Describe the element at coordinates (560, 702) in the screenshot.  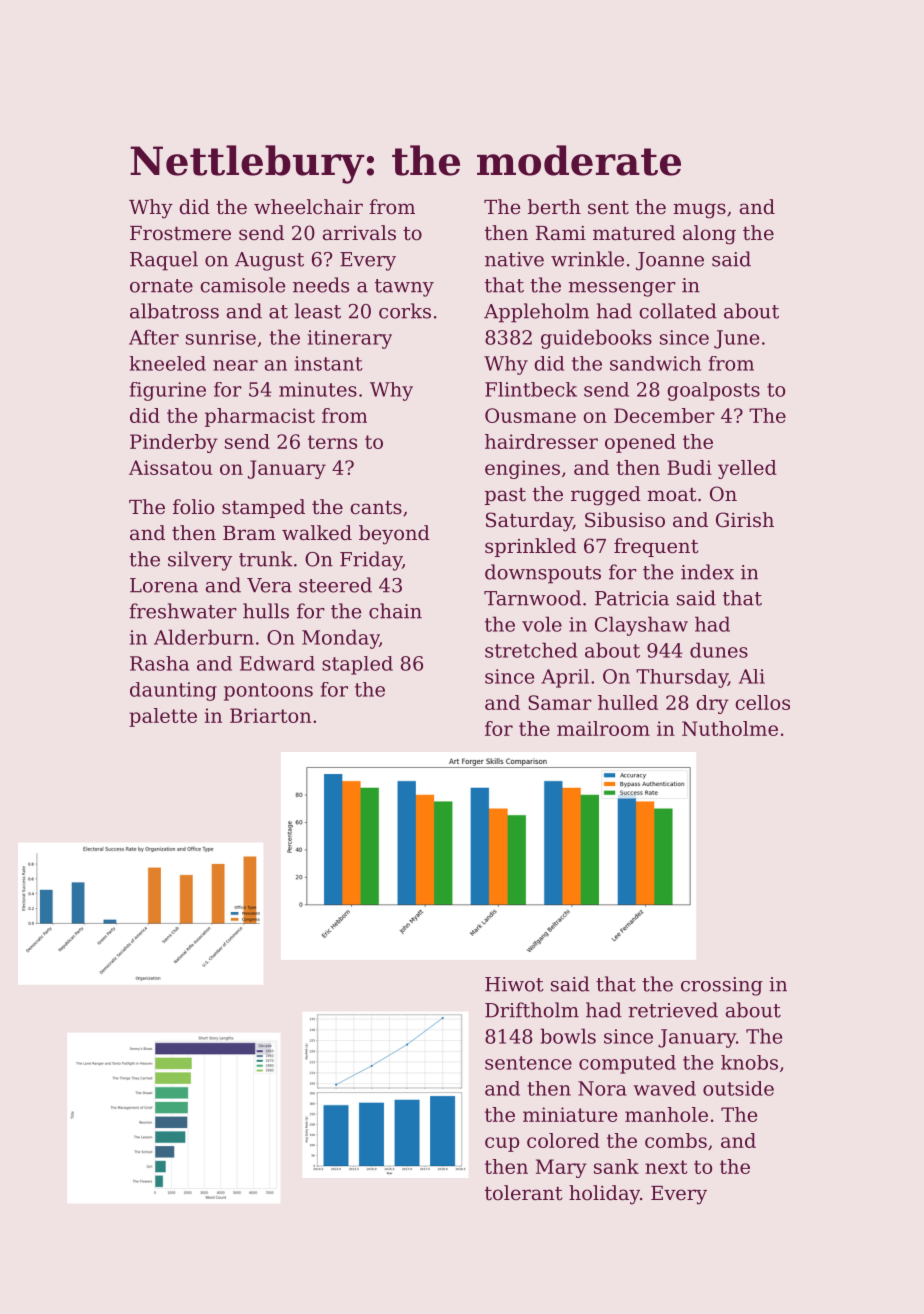
I see `Samar` at that location.
